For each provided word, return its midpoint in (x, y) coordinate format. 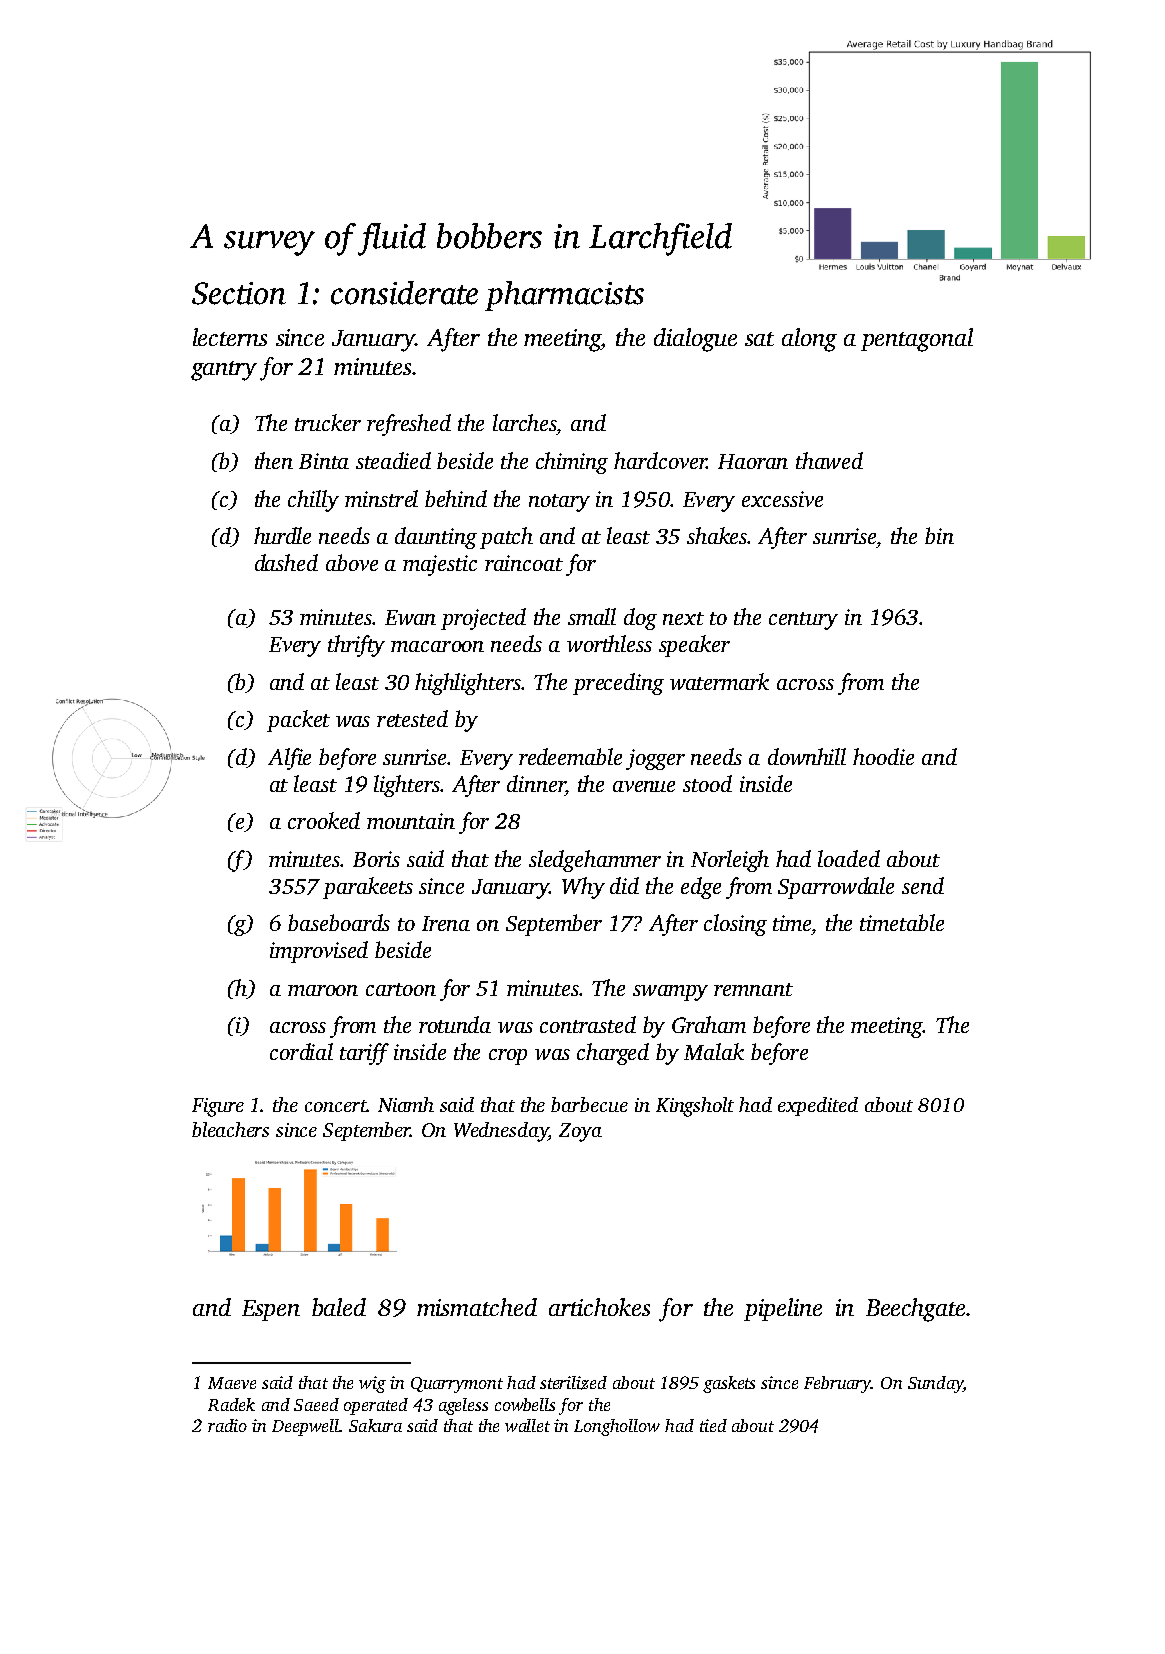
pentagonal (917, 340)
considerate (404, 293)
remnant (753, 989)
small (592, 616)
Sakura (375, 1425)
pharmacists (564, 296)
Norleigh (730, 861)
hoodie (883, 756)
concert (336, 1106)
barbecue (589, 1104)
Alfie (289, 759)
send (923, 885)
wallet (527, 1425)
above (352, 562)
